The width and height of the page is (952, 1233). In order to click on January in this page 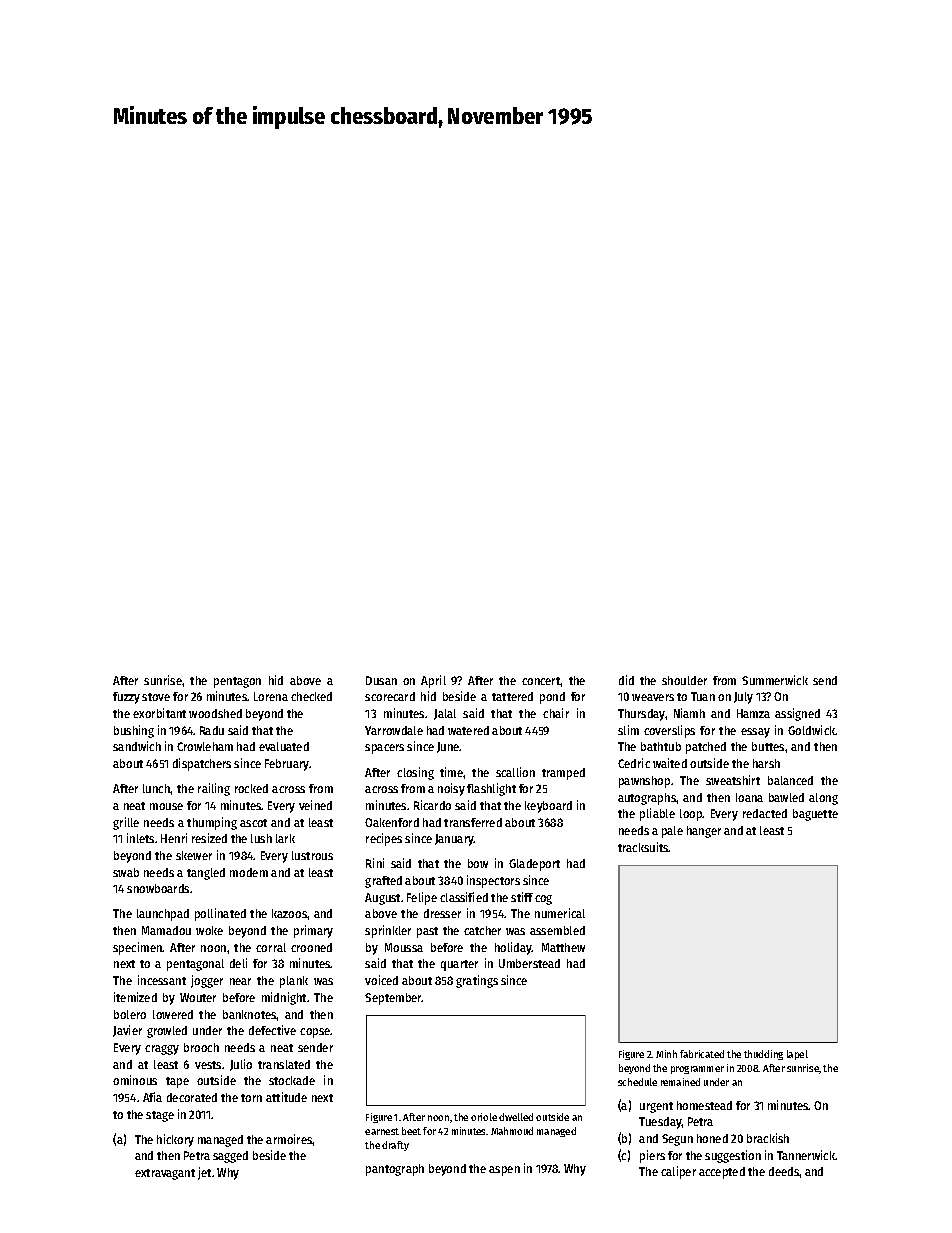, I will do `click(454, 840)`.
